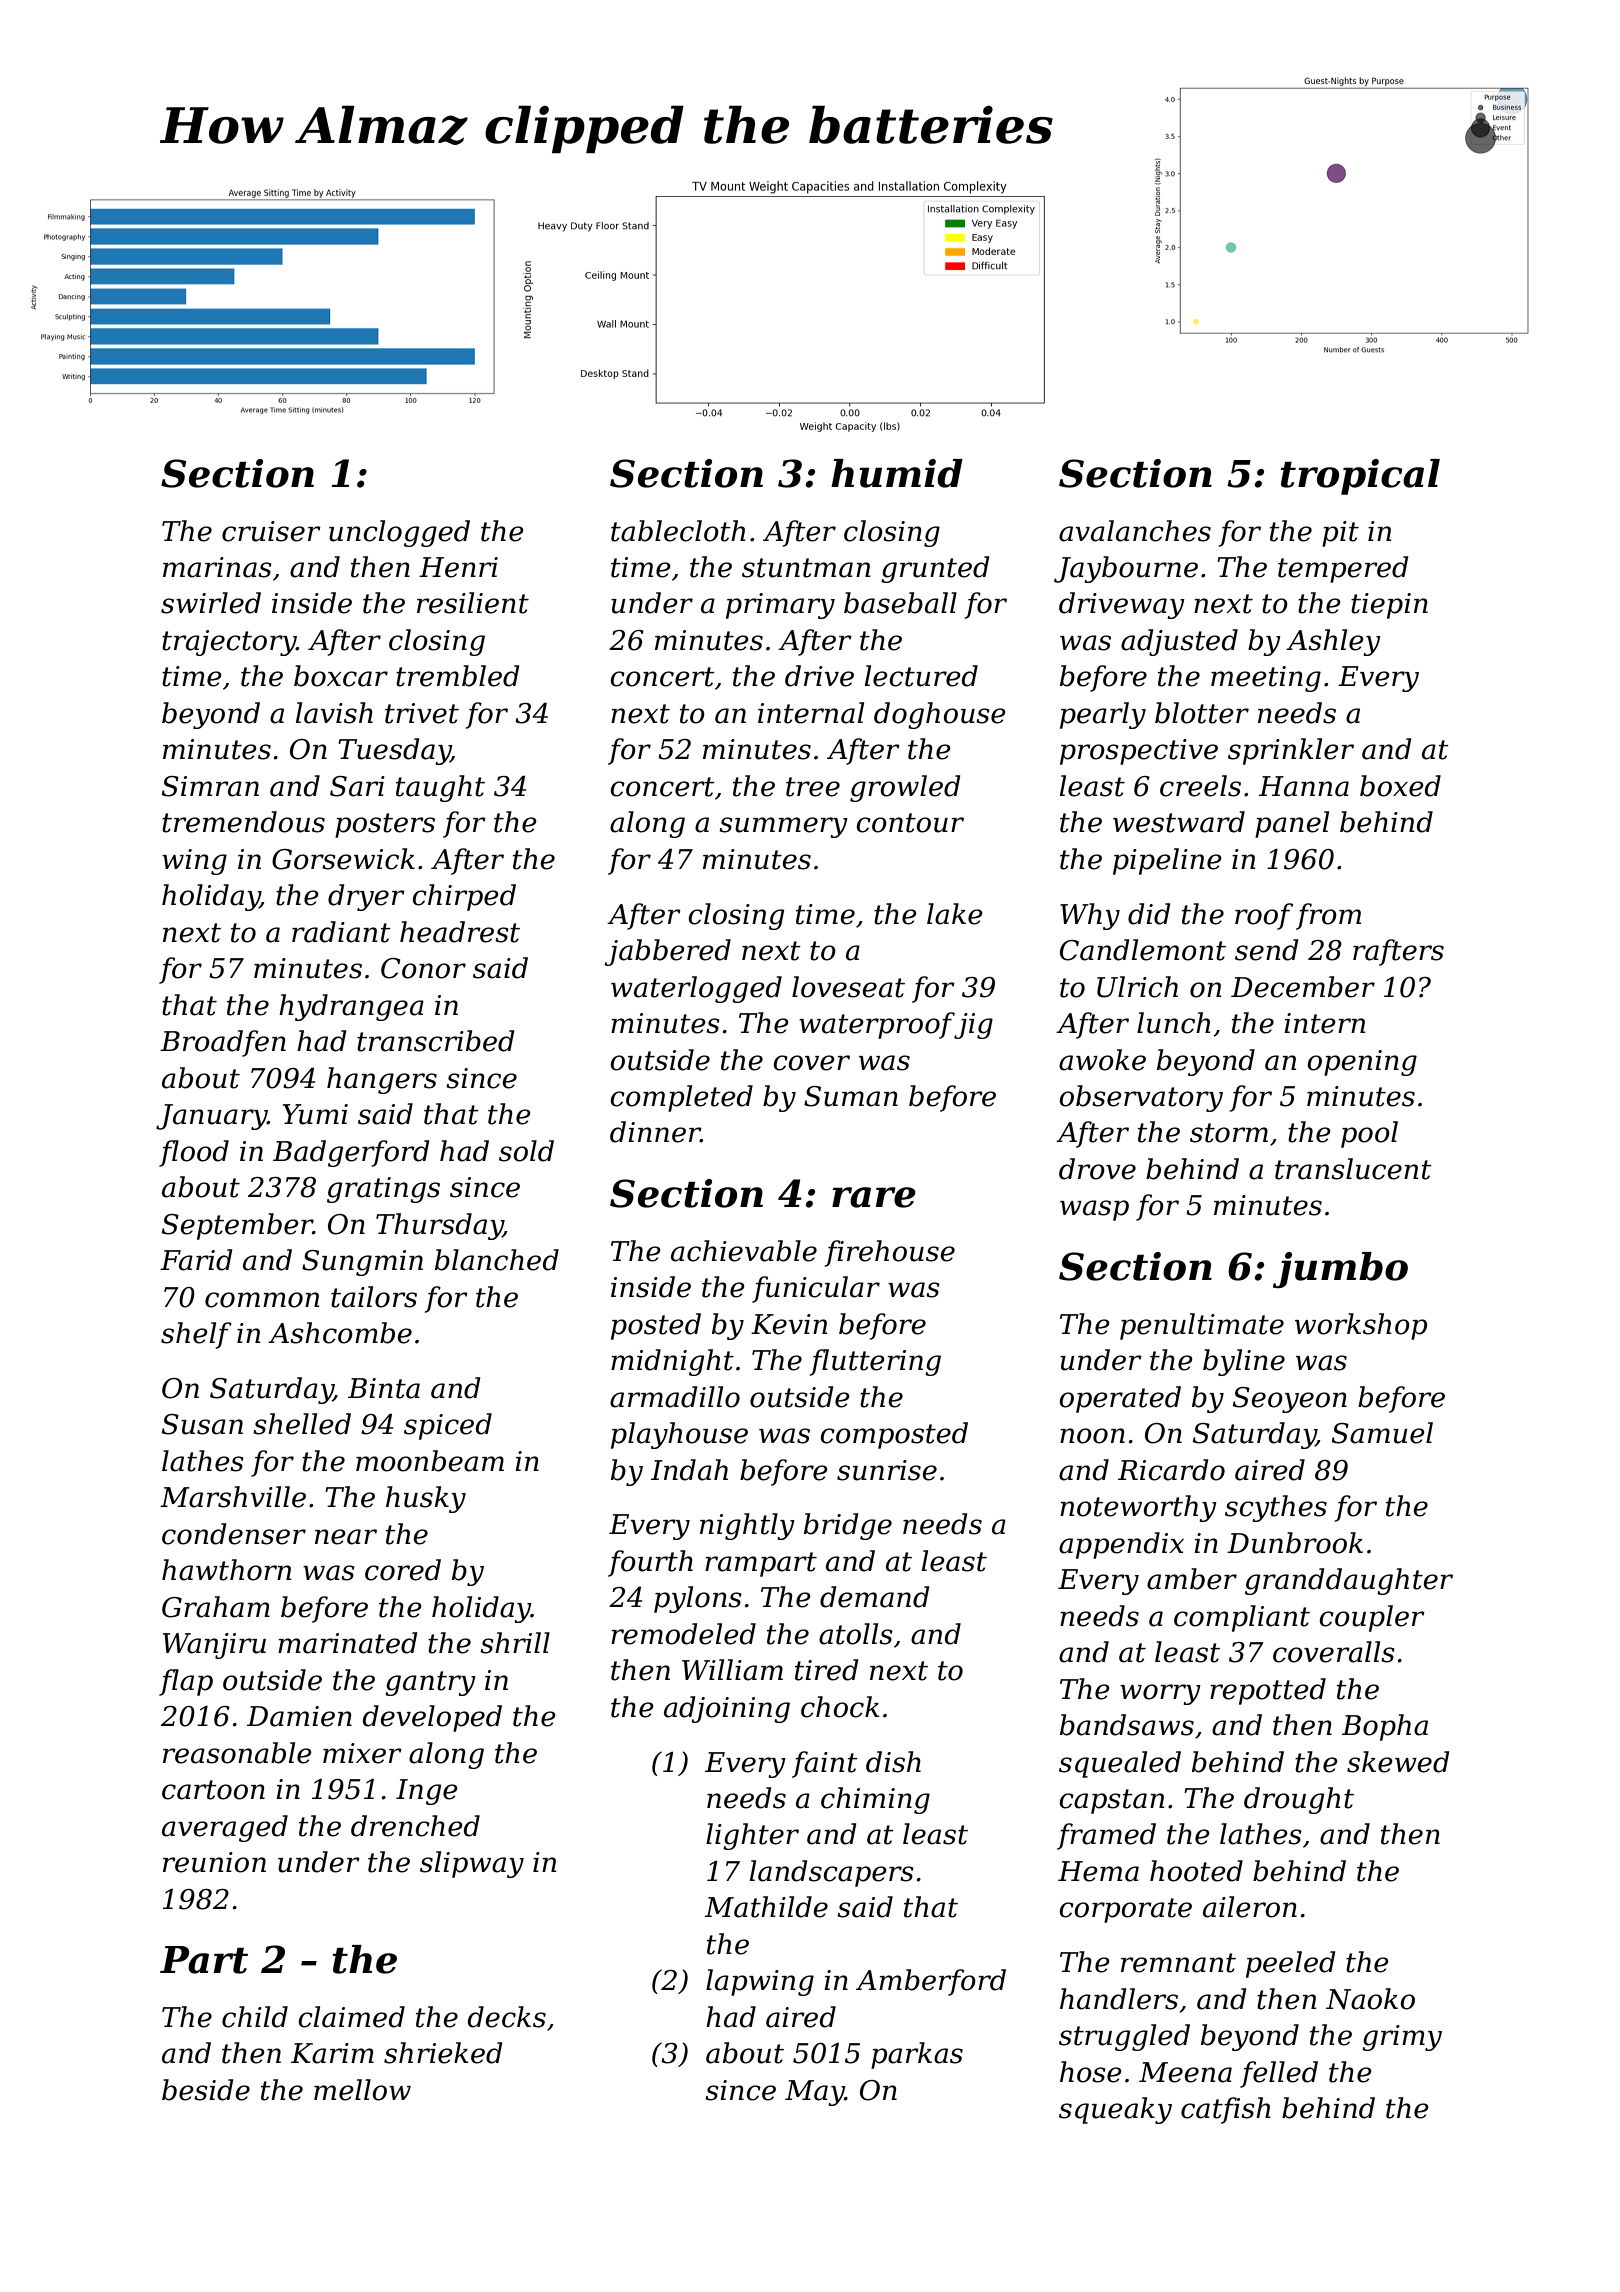  Describe the element at coordinates (897, 473) in the page. I see `humid` at that location.
